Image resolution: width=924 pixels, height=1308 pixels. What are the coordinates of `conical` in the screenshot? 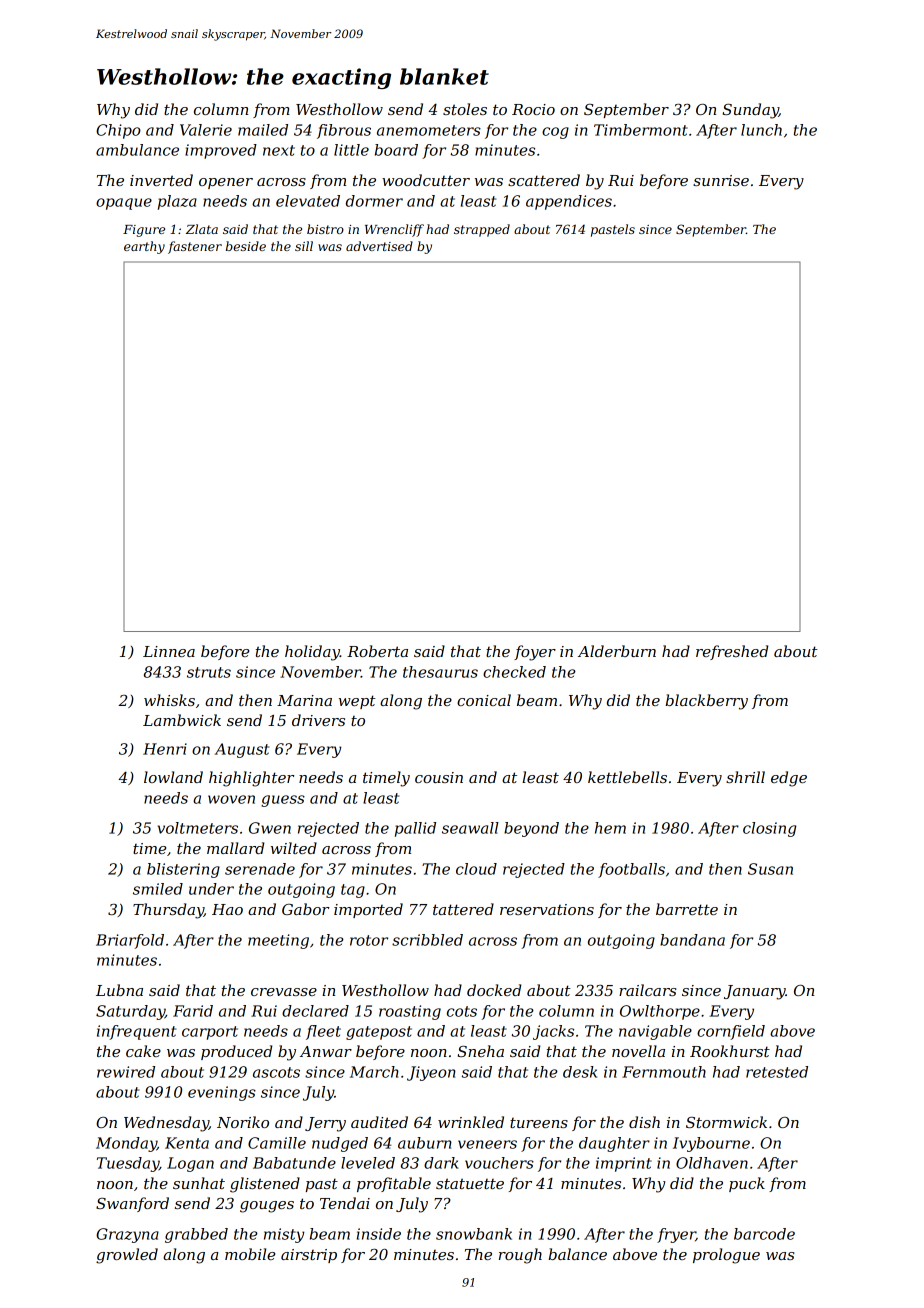 It's located at (484, 700).
